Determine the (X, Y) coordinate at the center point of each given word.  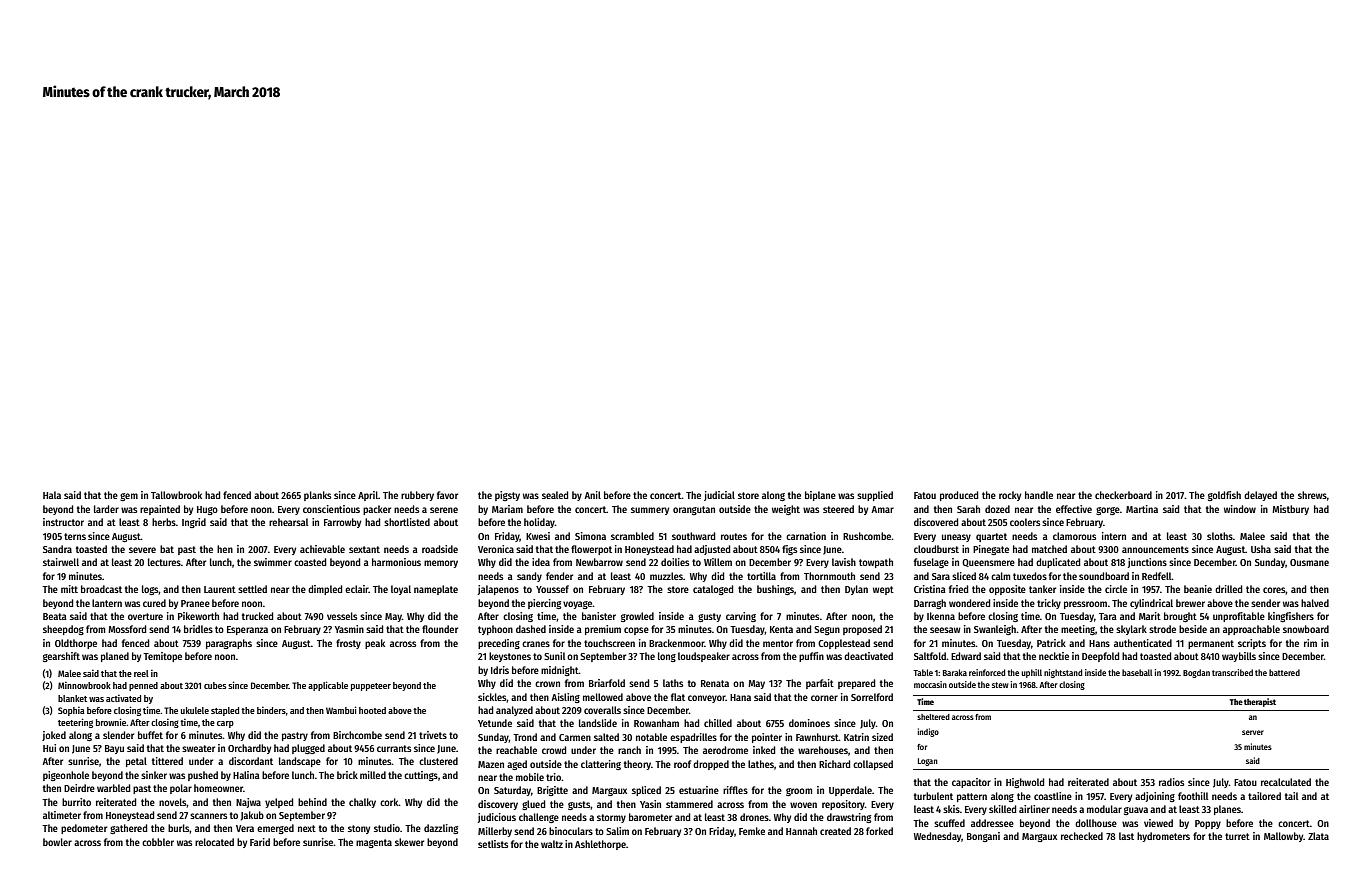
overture (145, 616)
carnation (806, 536)
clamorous (1074, 536)
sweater (198, 748)
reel (141, 673)
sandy (529, 577)
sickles (492, 697)
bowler (57, 842)
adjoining (1155, 797)
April (368, 496)
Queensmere (988, 563)
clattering (601, 765)
